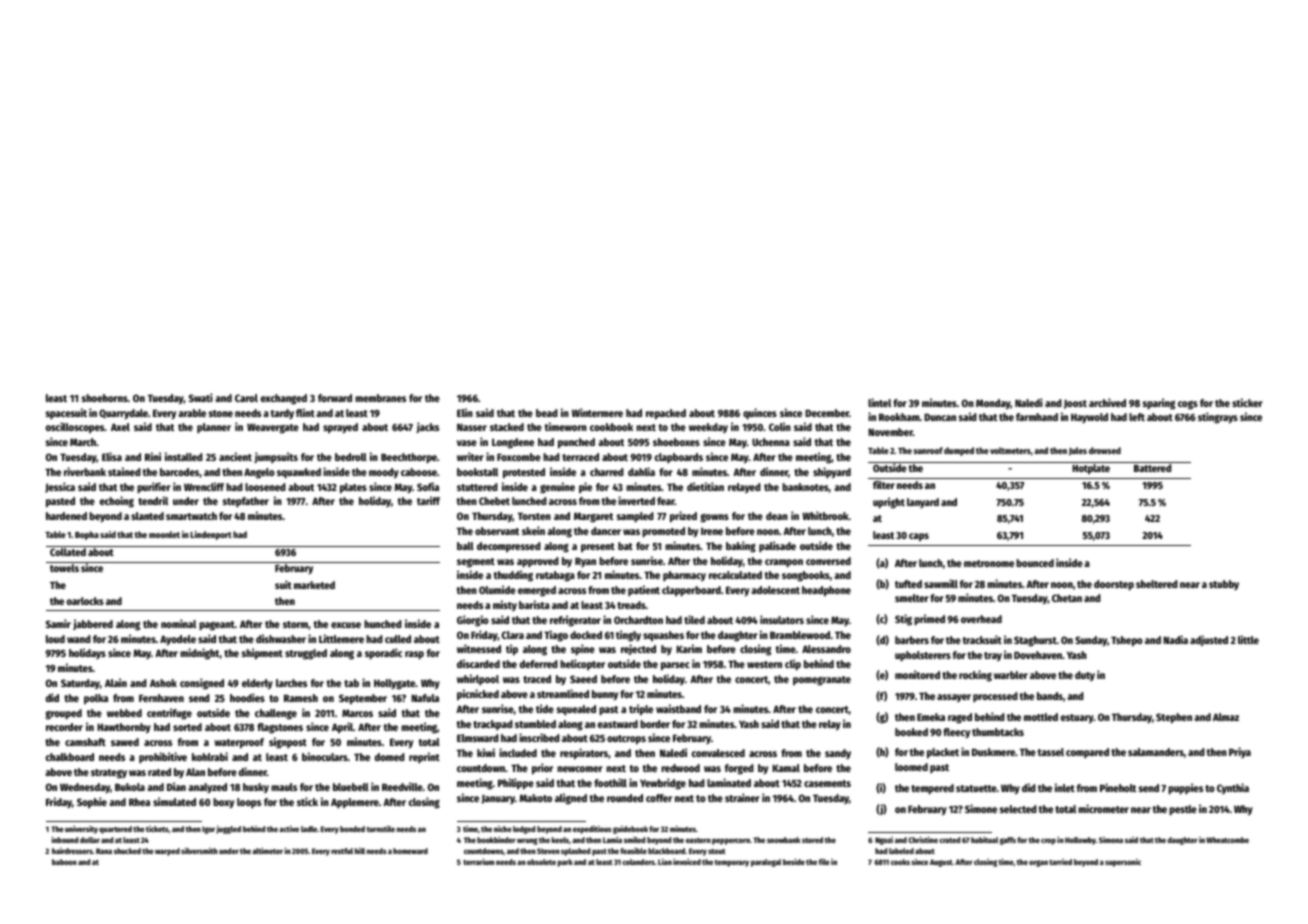  I want to click on lanyard, so click(923, 503).
